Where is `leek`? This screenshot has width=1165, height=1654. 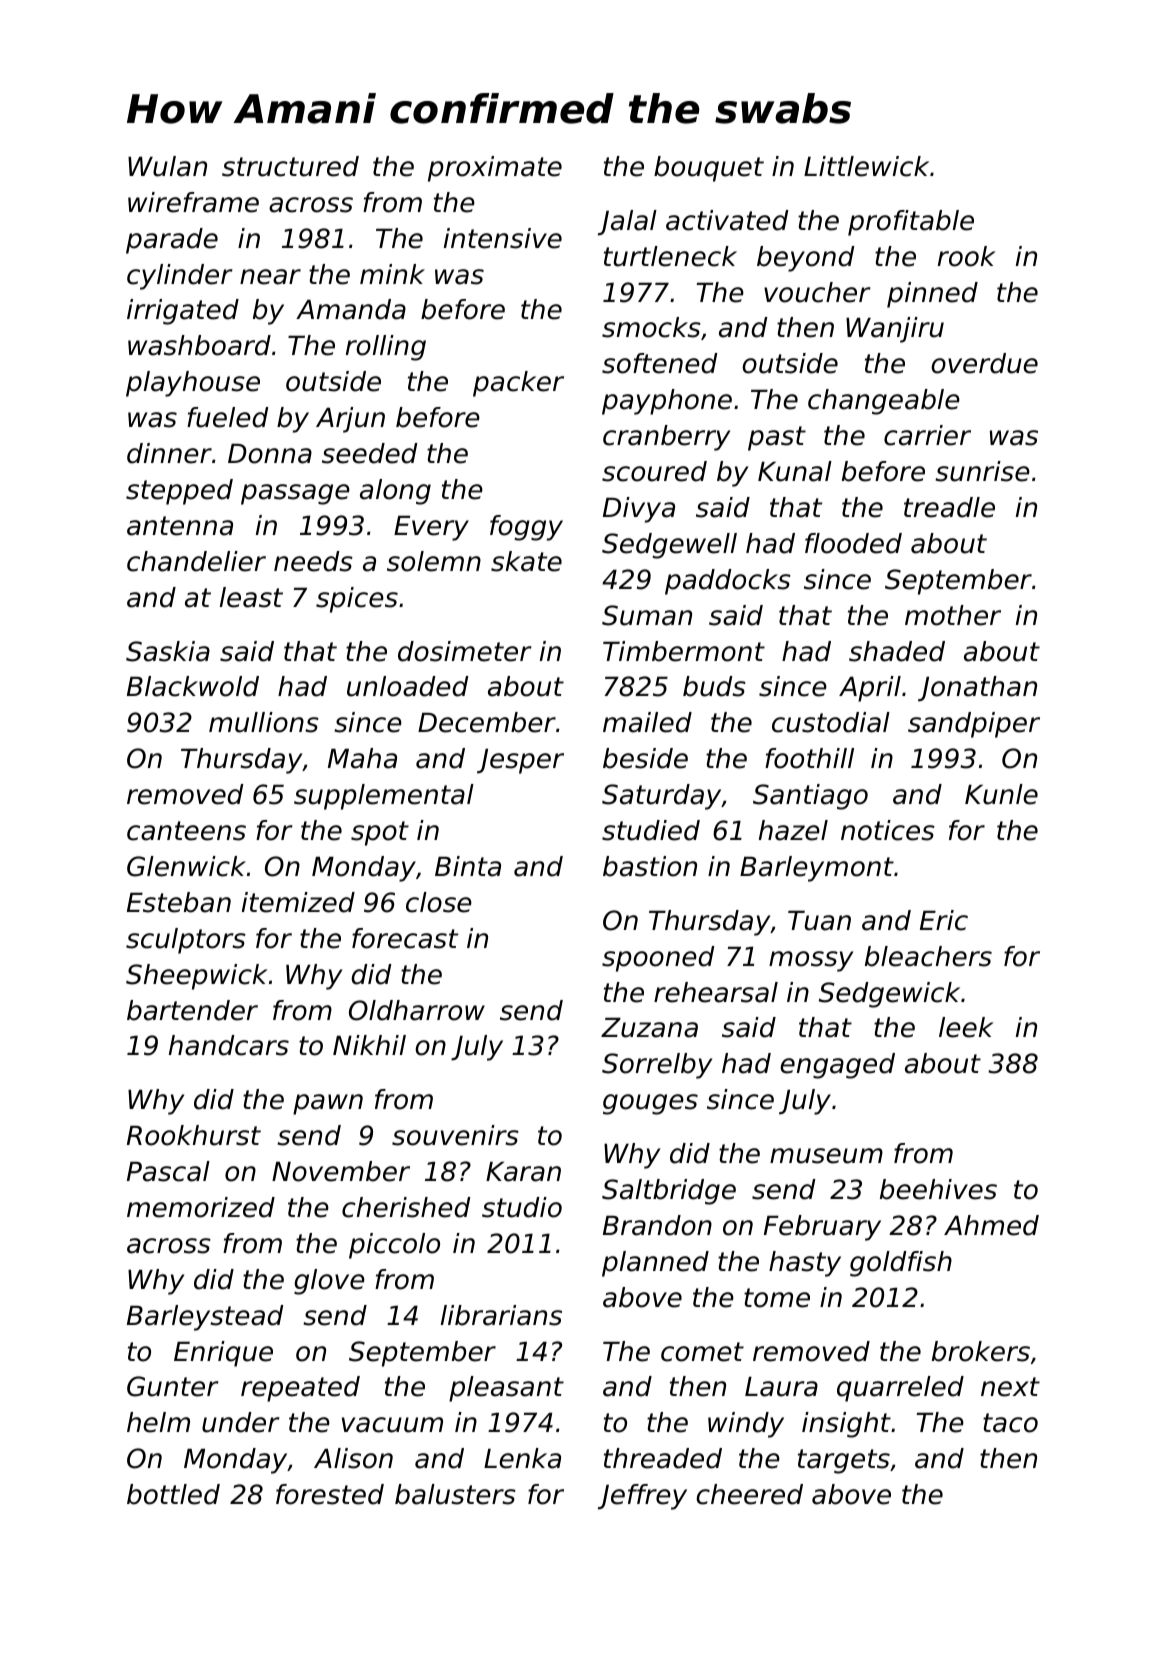 leek is located at coordinates (966, 1027).
